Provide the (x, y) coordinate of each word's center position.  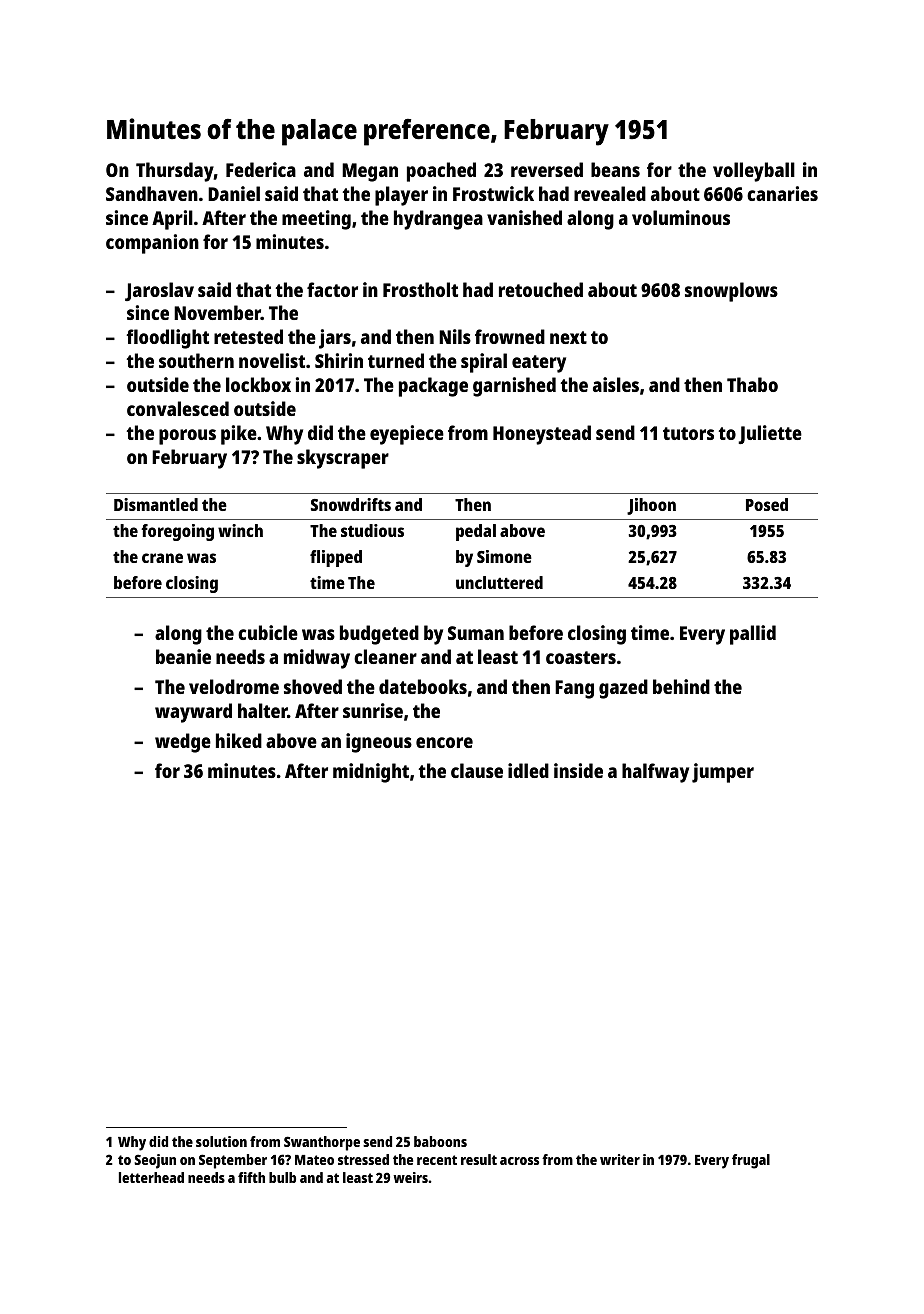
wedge (183, 743)
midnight (371, 773)
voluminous (681, 217)
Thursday (175, 172)
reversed (547, 169)
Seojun (155, 1161)
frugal (751, 1161)
